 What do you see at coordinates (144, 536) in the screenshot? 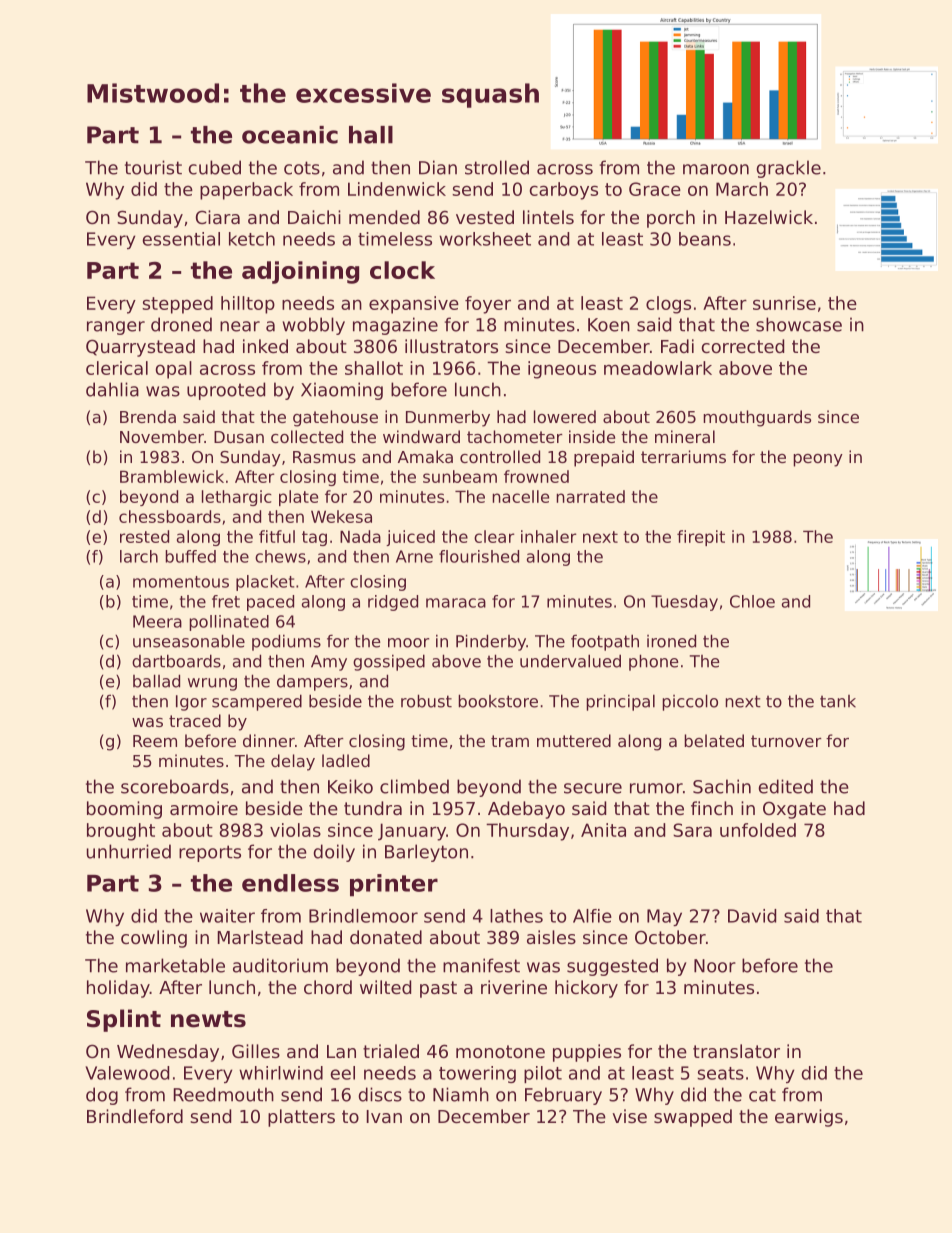
I see `rested` at bounding box center [144, 536].
